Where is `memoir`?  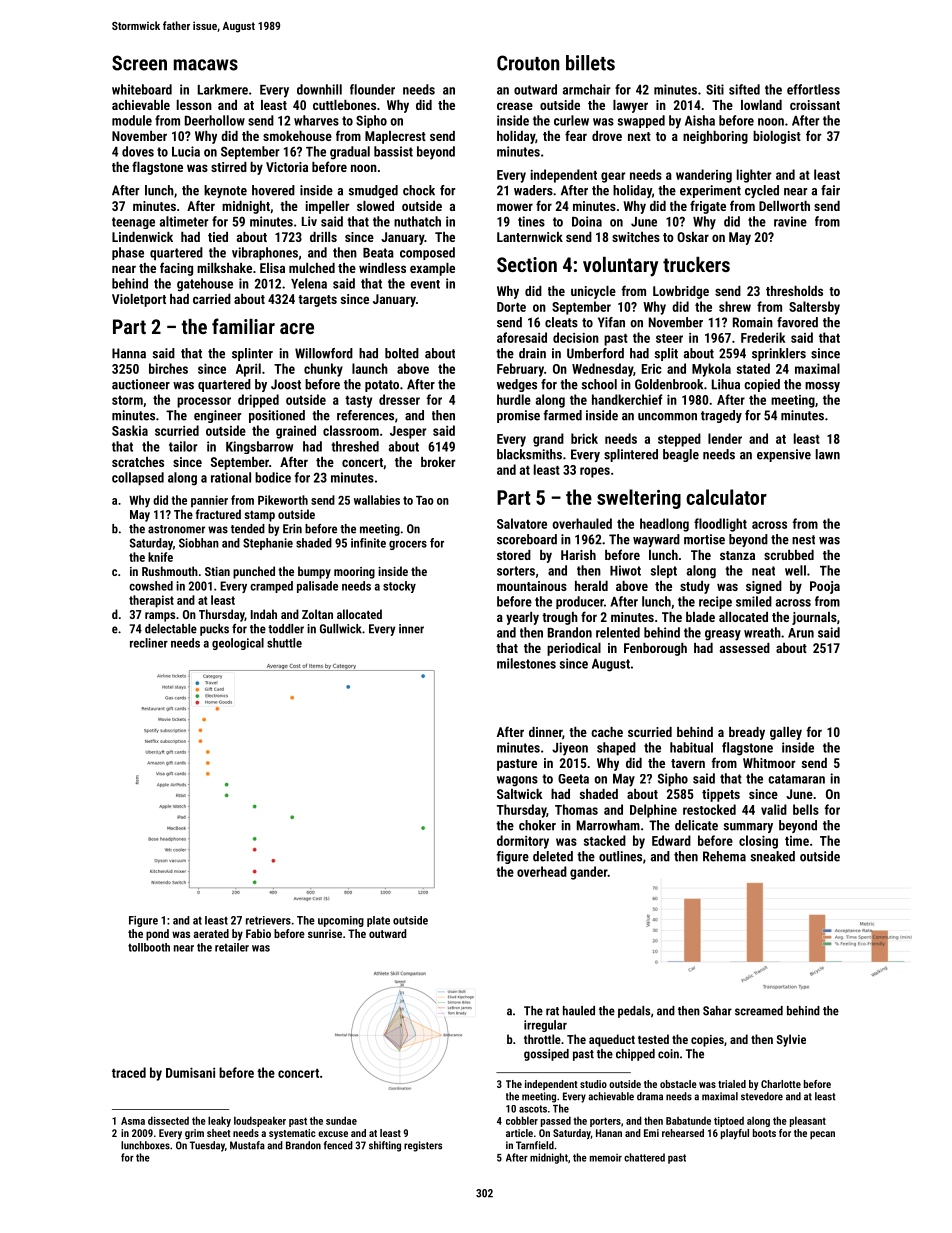
memoir is located at coordinates (606, 1157).
